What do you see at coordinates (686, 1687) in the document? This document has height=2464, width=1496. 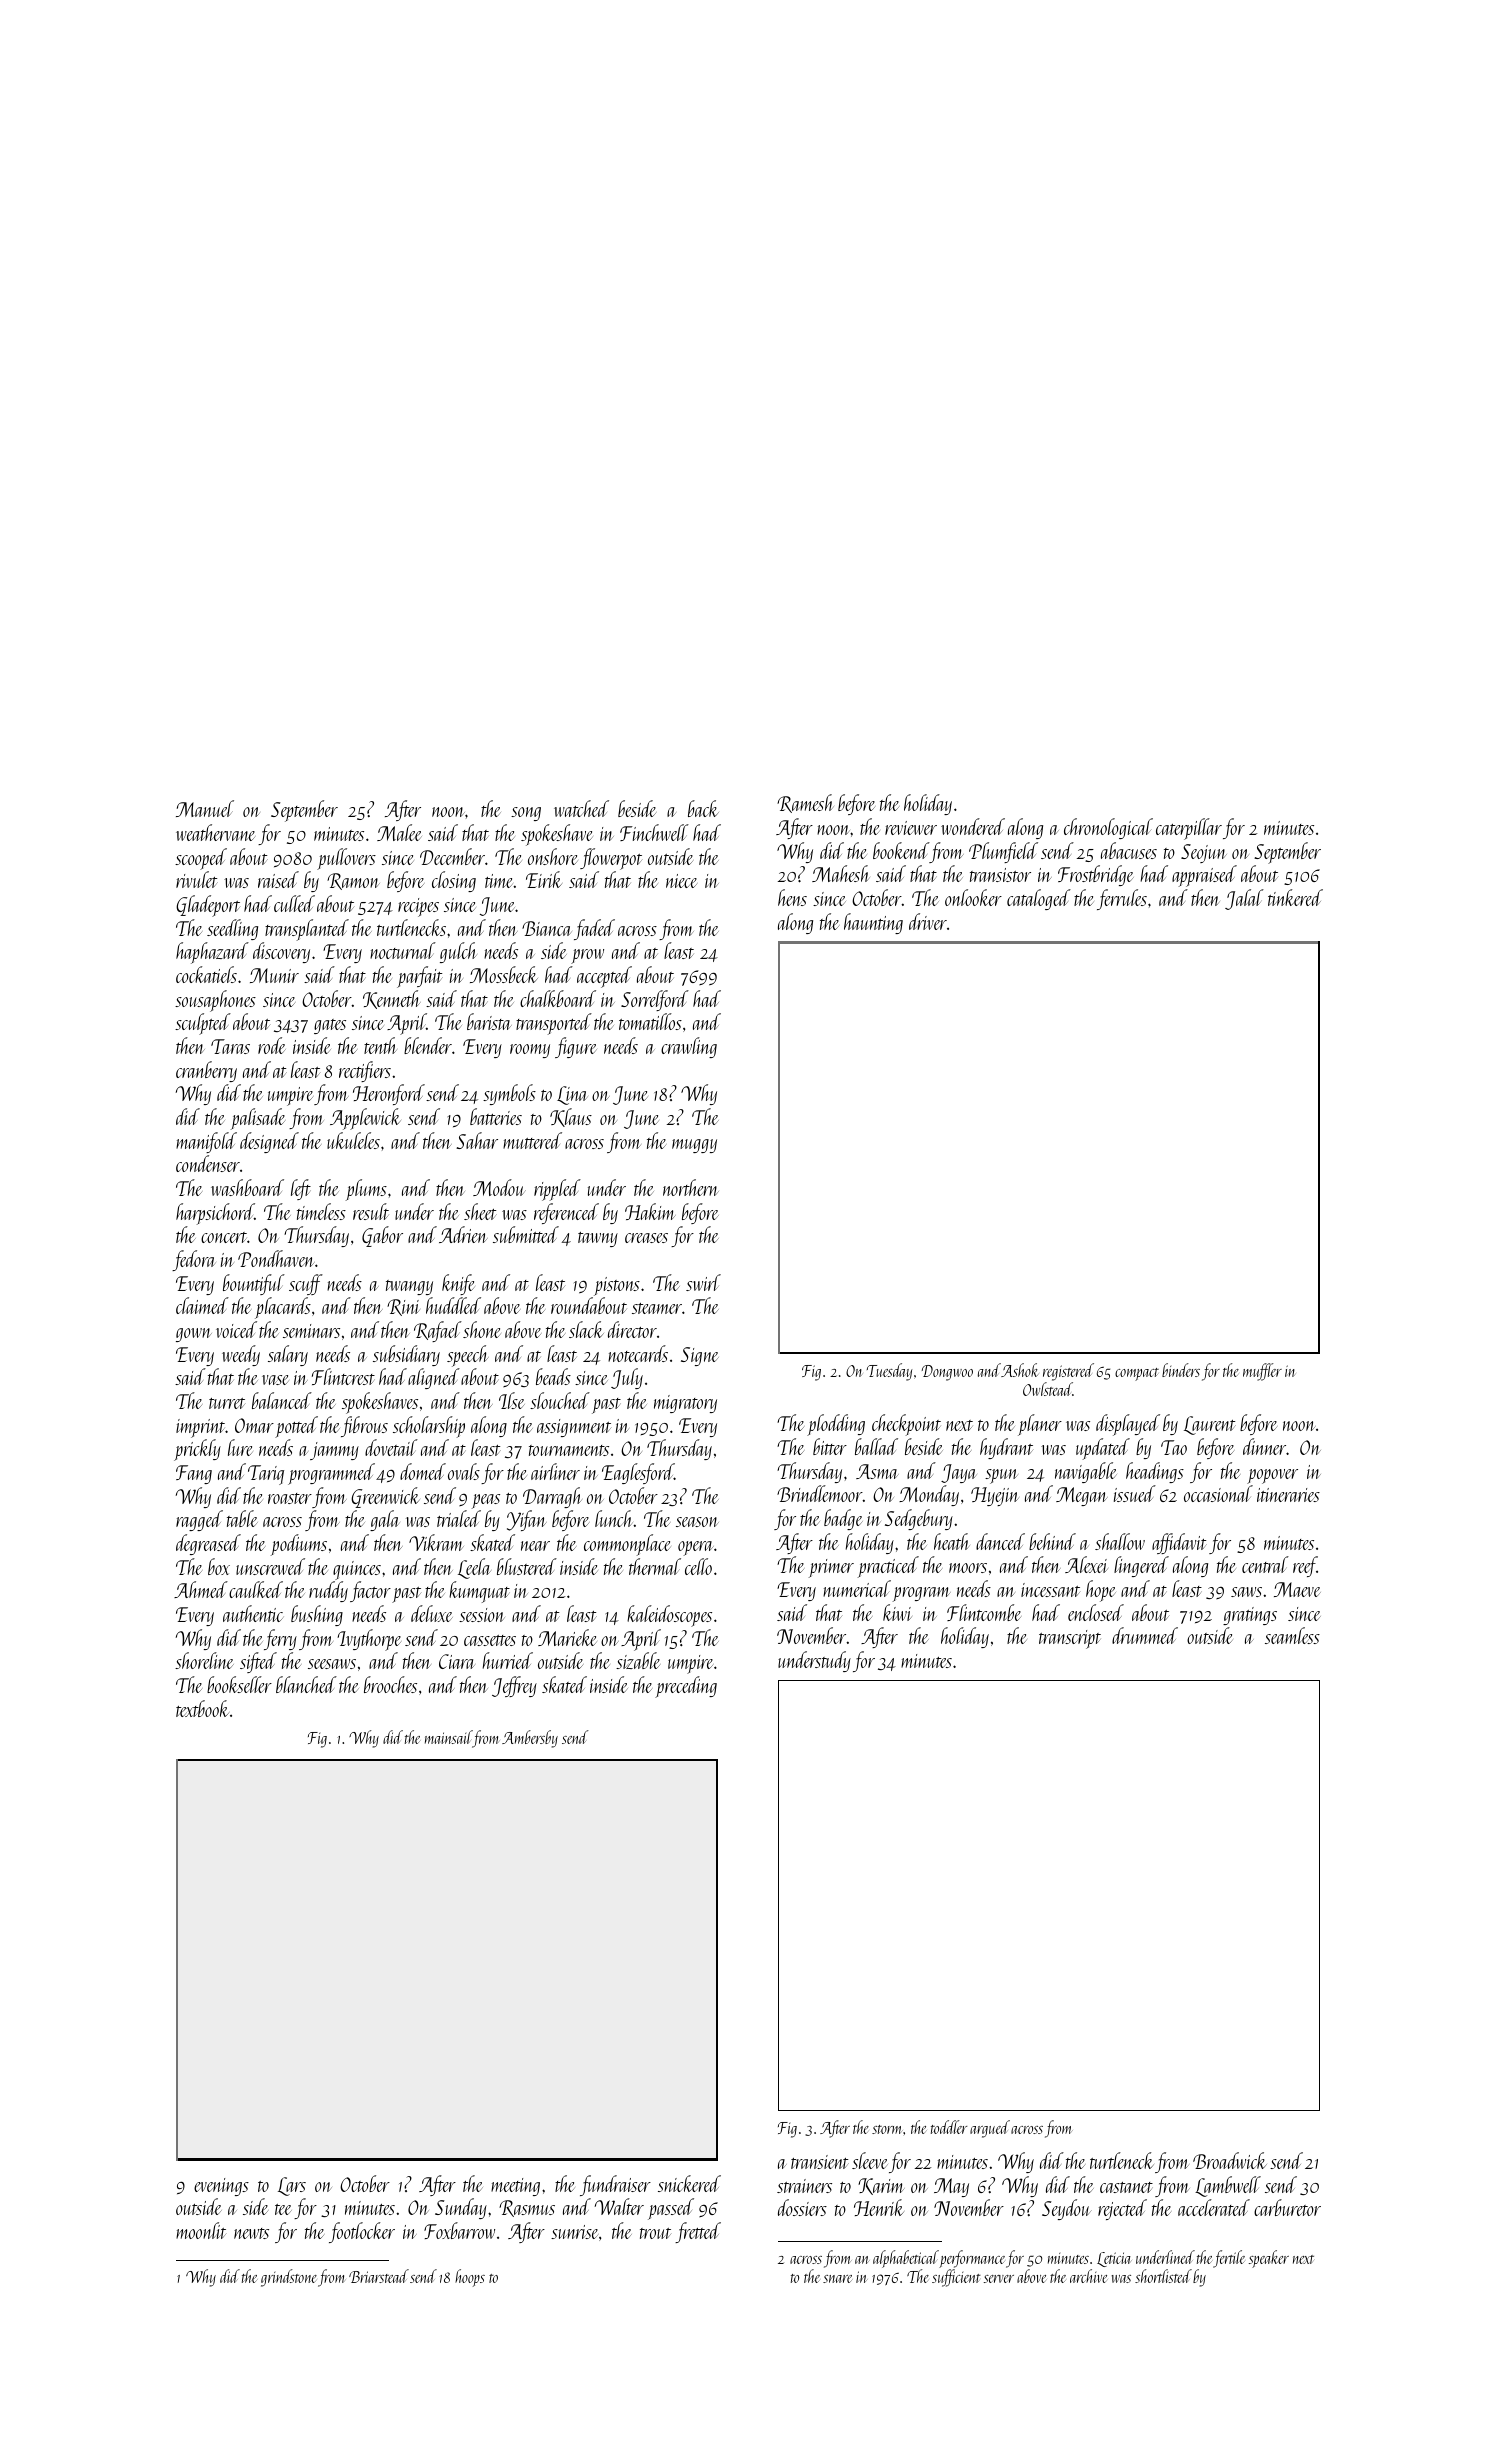 I see `preceding` at bounding box center [686, 1687].
